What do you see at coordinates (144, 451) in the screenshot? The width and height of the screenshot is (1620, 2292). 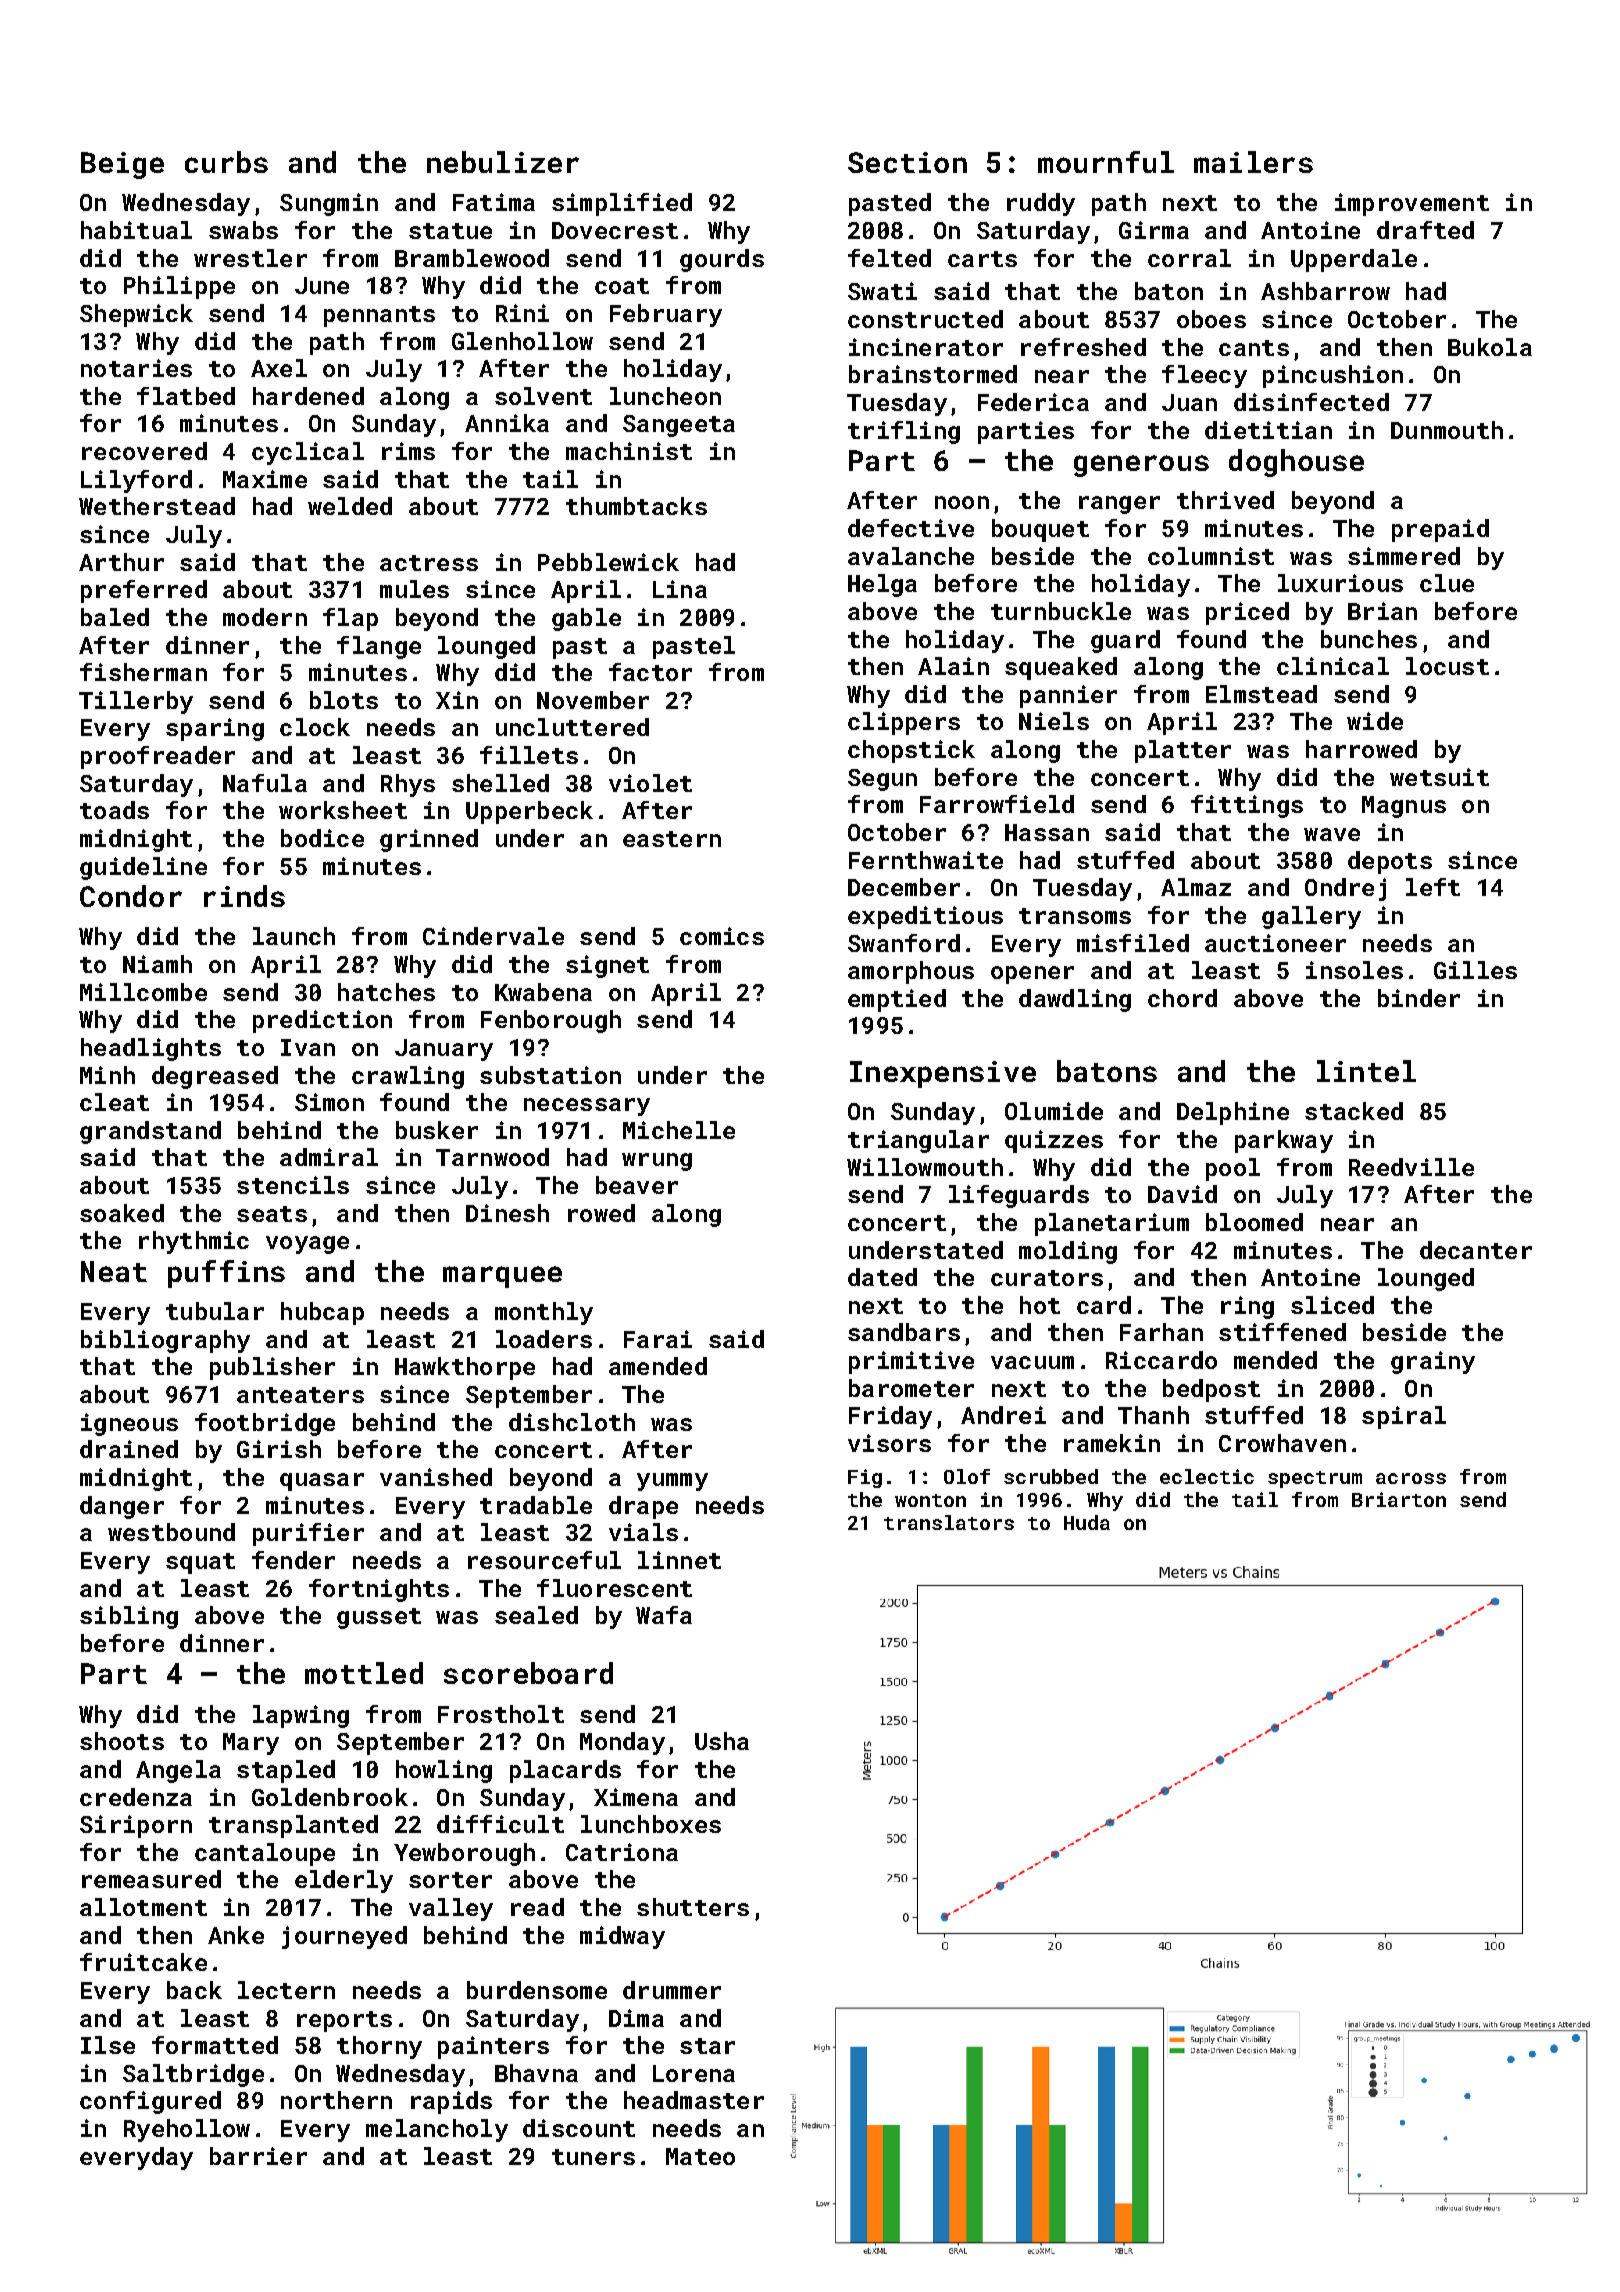 I see `recovered` at bounding box center [144, 451].
